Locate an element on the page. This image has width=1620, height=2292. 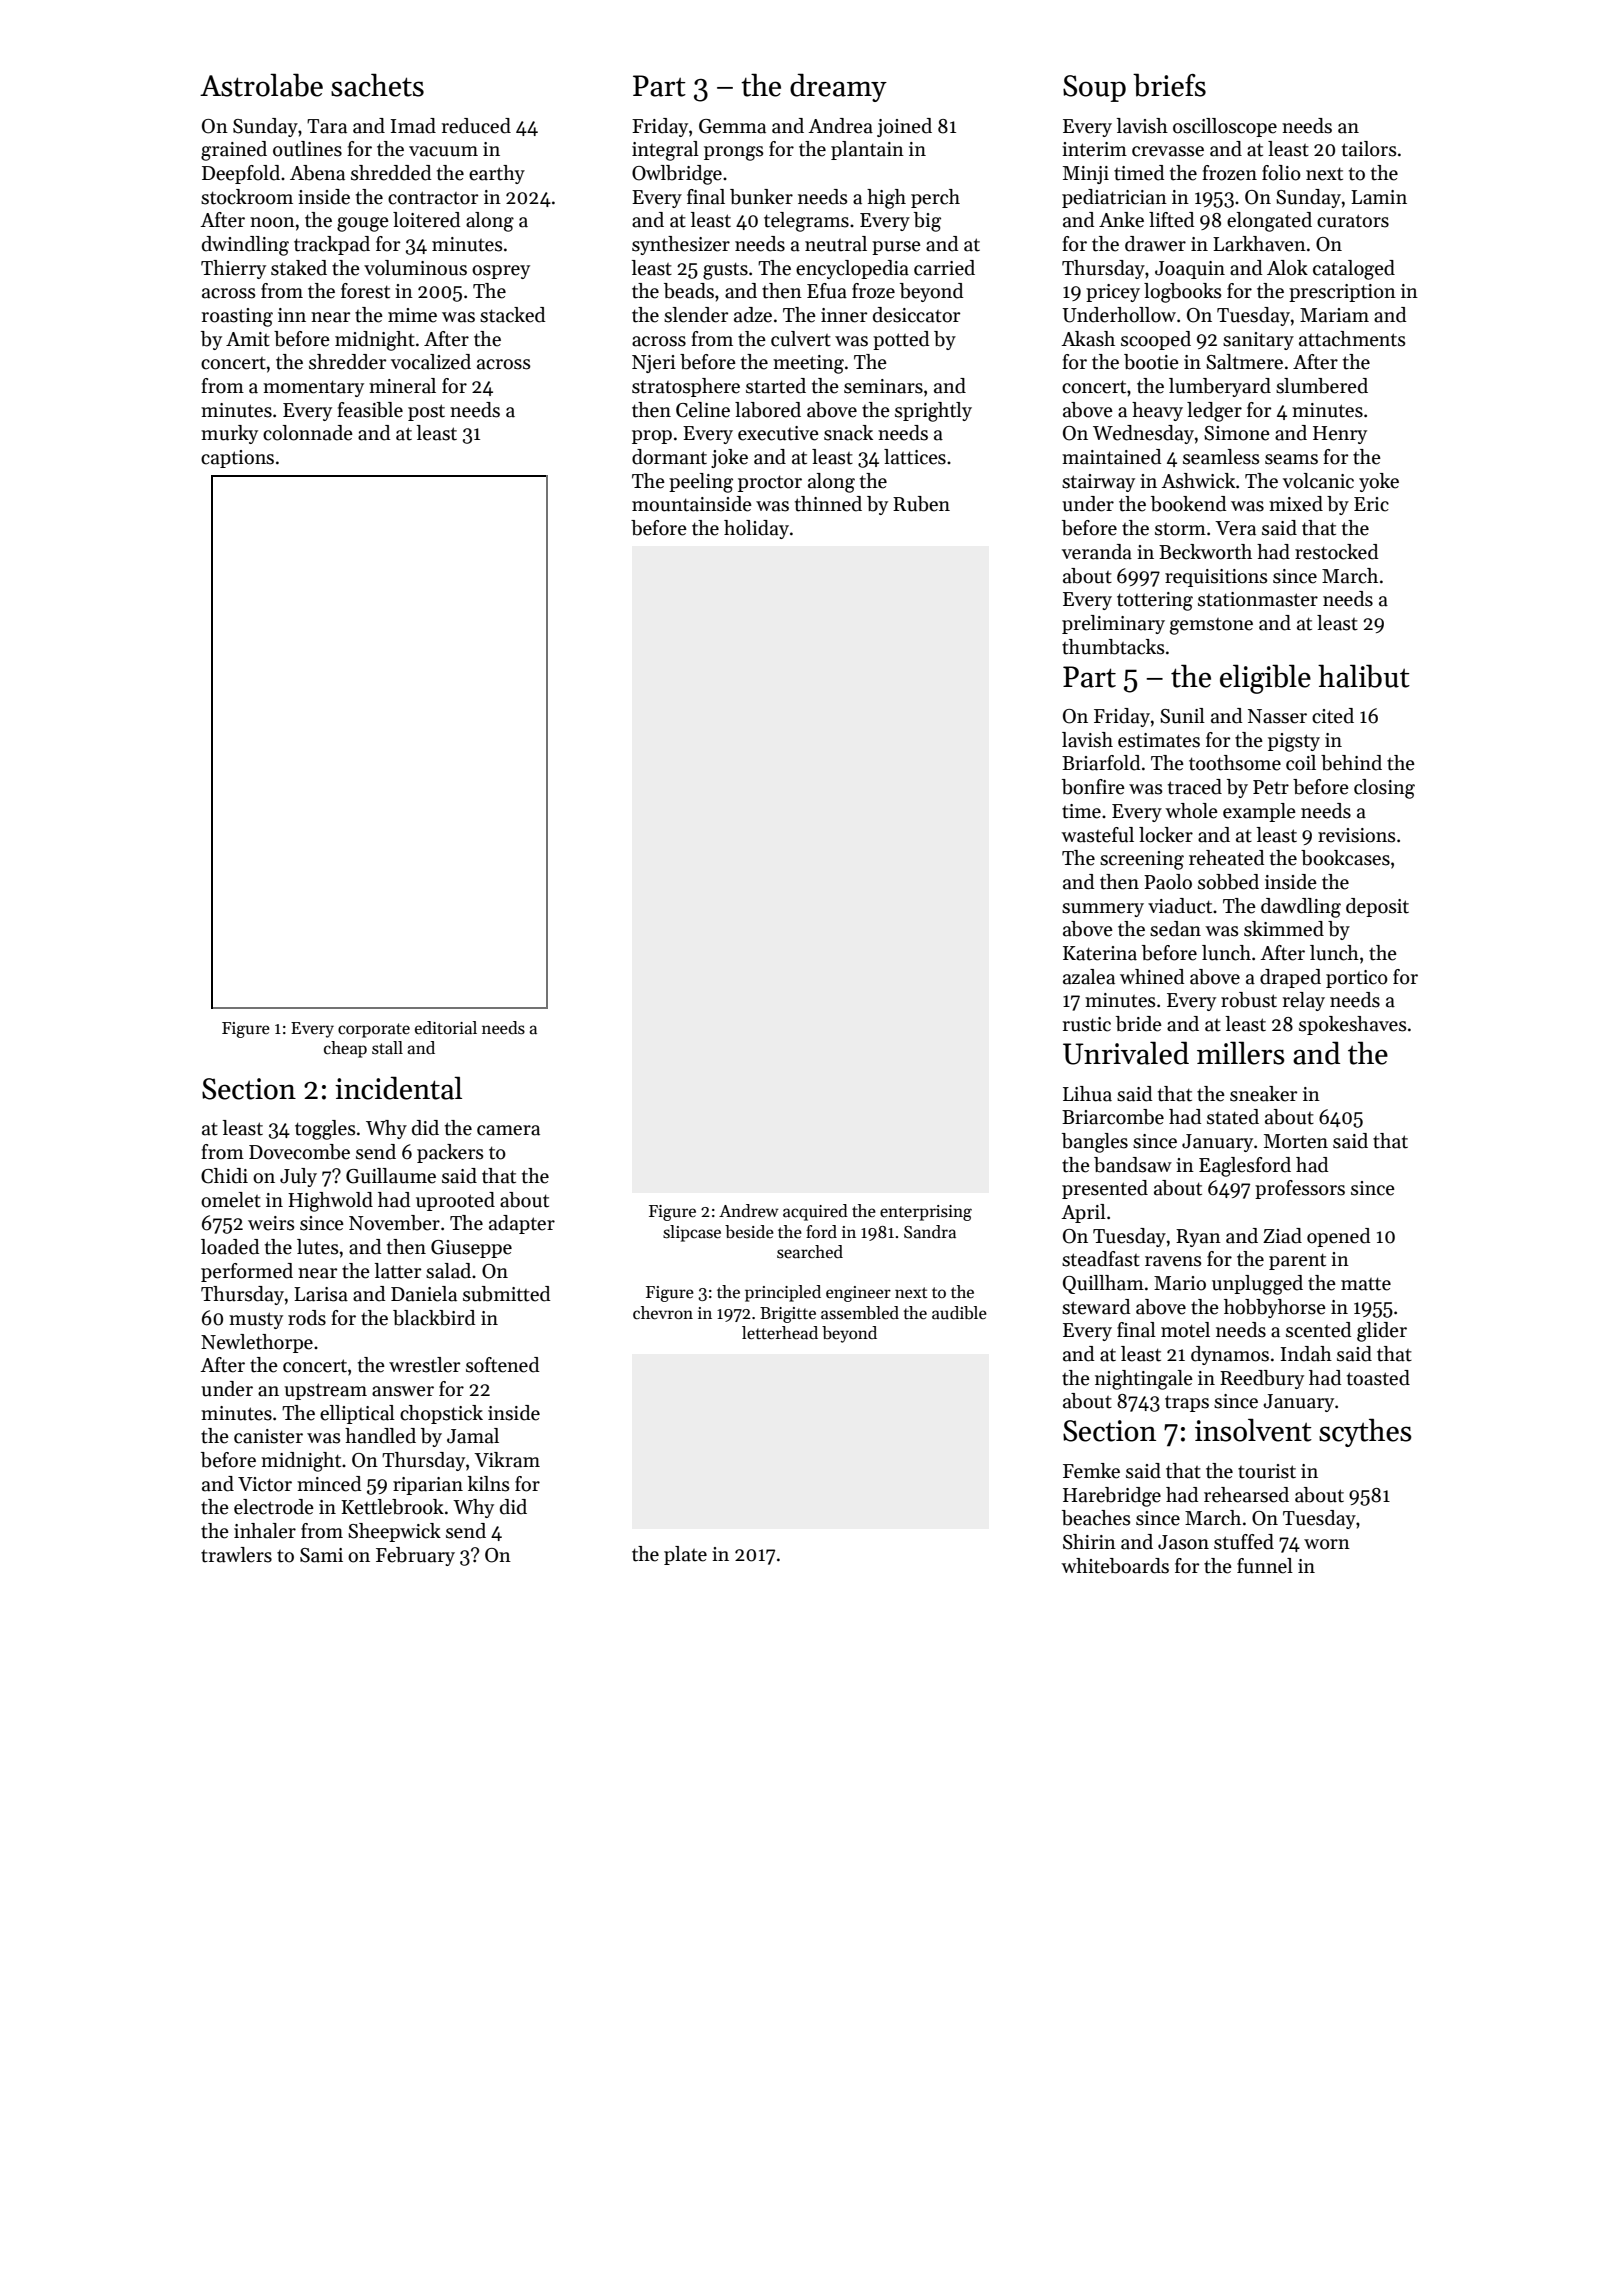
captions is located at coordinates (237, 459).
